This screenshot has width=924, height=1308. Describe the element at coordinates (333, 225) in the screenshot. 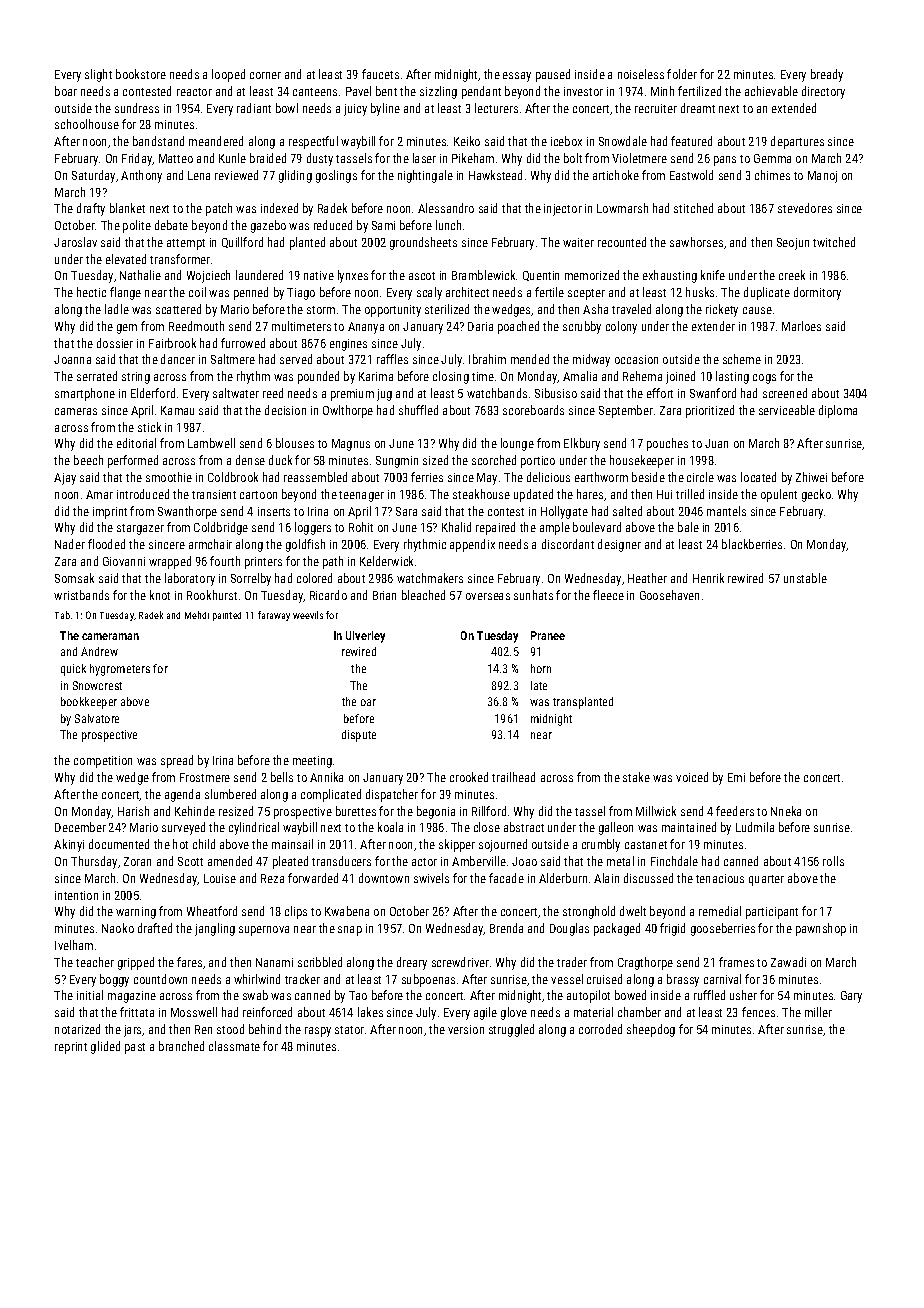

I see `reduced` at that location.
